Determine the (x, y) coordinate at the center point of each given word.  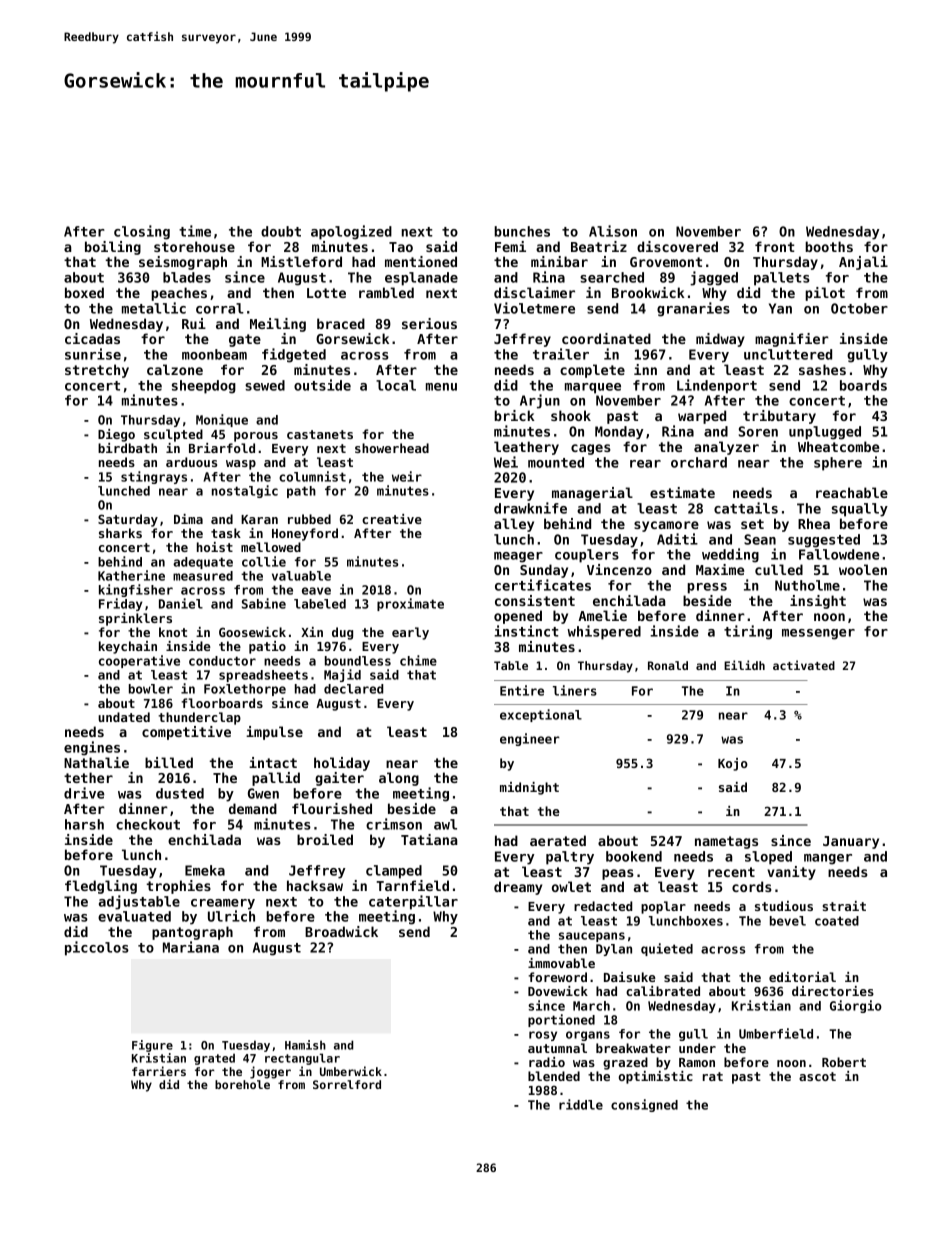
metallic (154, 308)
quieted (667, 949)
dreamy (518, 888)
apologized (351, 232)
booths (829, 246)
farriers (159, 1071)
